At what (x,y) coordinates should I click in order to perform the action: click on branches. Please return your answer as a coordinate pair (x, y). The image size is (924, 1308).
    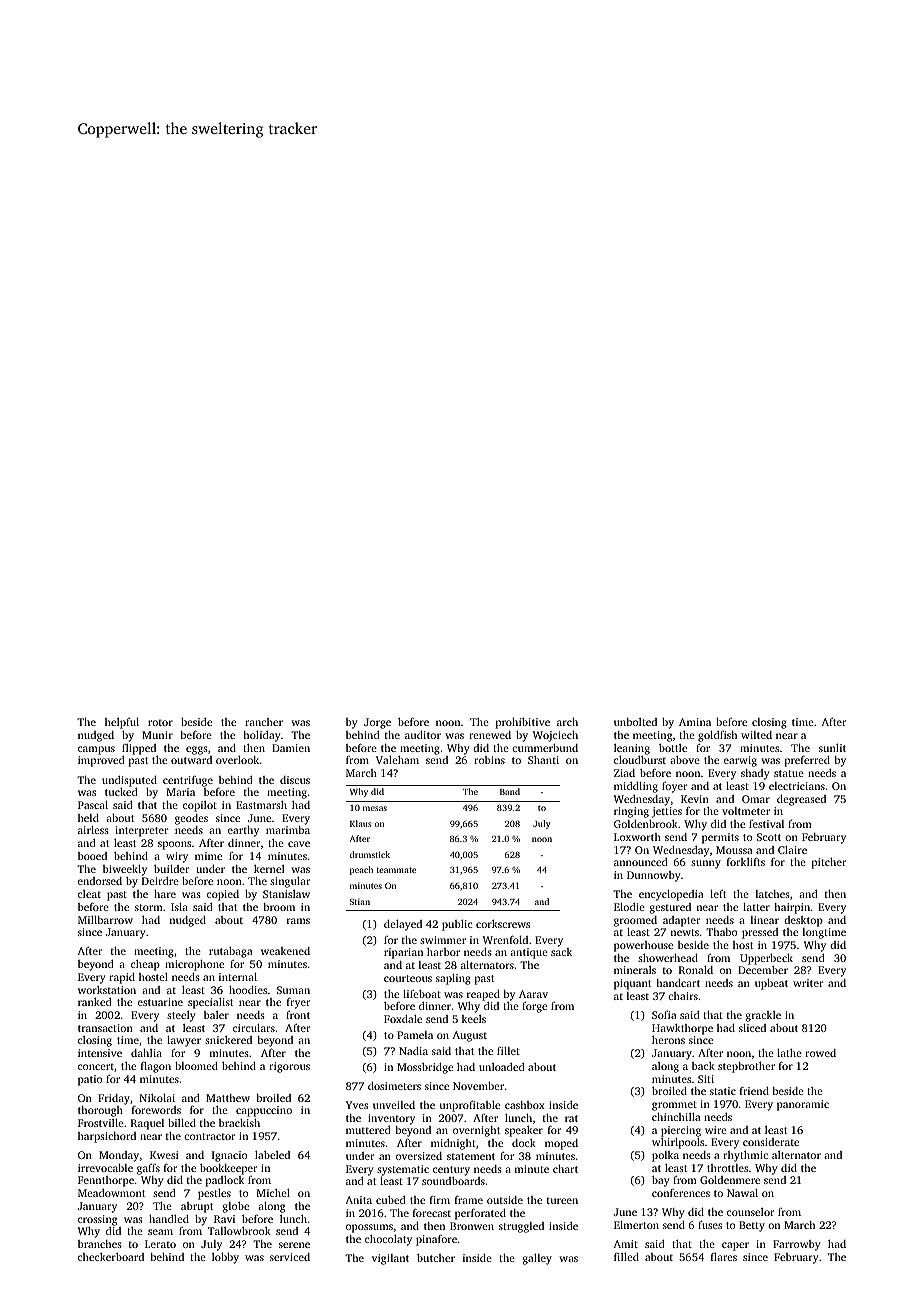
    Looking at the image, I should click on (100, 1244).
